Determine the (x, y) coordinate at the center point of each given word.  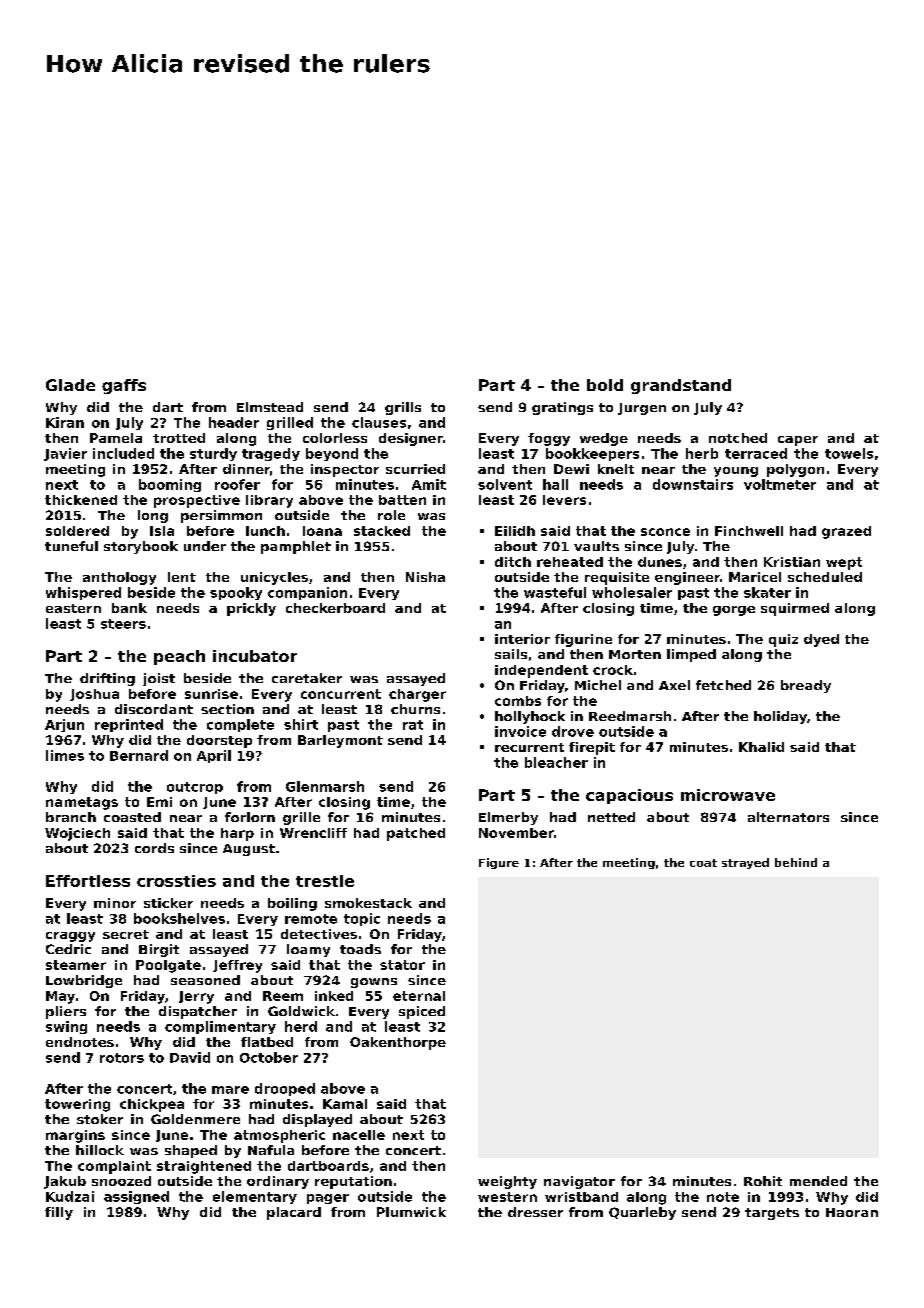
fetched (723, 685)
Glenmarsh (325, 786)
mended (818, 1181)
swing (66, 1027)
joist (159, 679)
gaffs (124, 386)
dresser (535, 1212)
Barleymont (340, 741)
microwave (728, 795)
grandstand (681, 386)
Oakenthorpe (398, 1043)
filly (59, 1213)
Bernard (139, 755)
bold (605, 385)
